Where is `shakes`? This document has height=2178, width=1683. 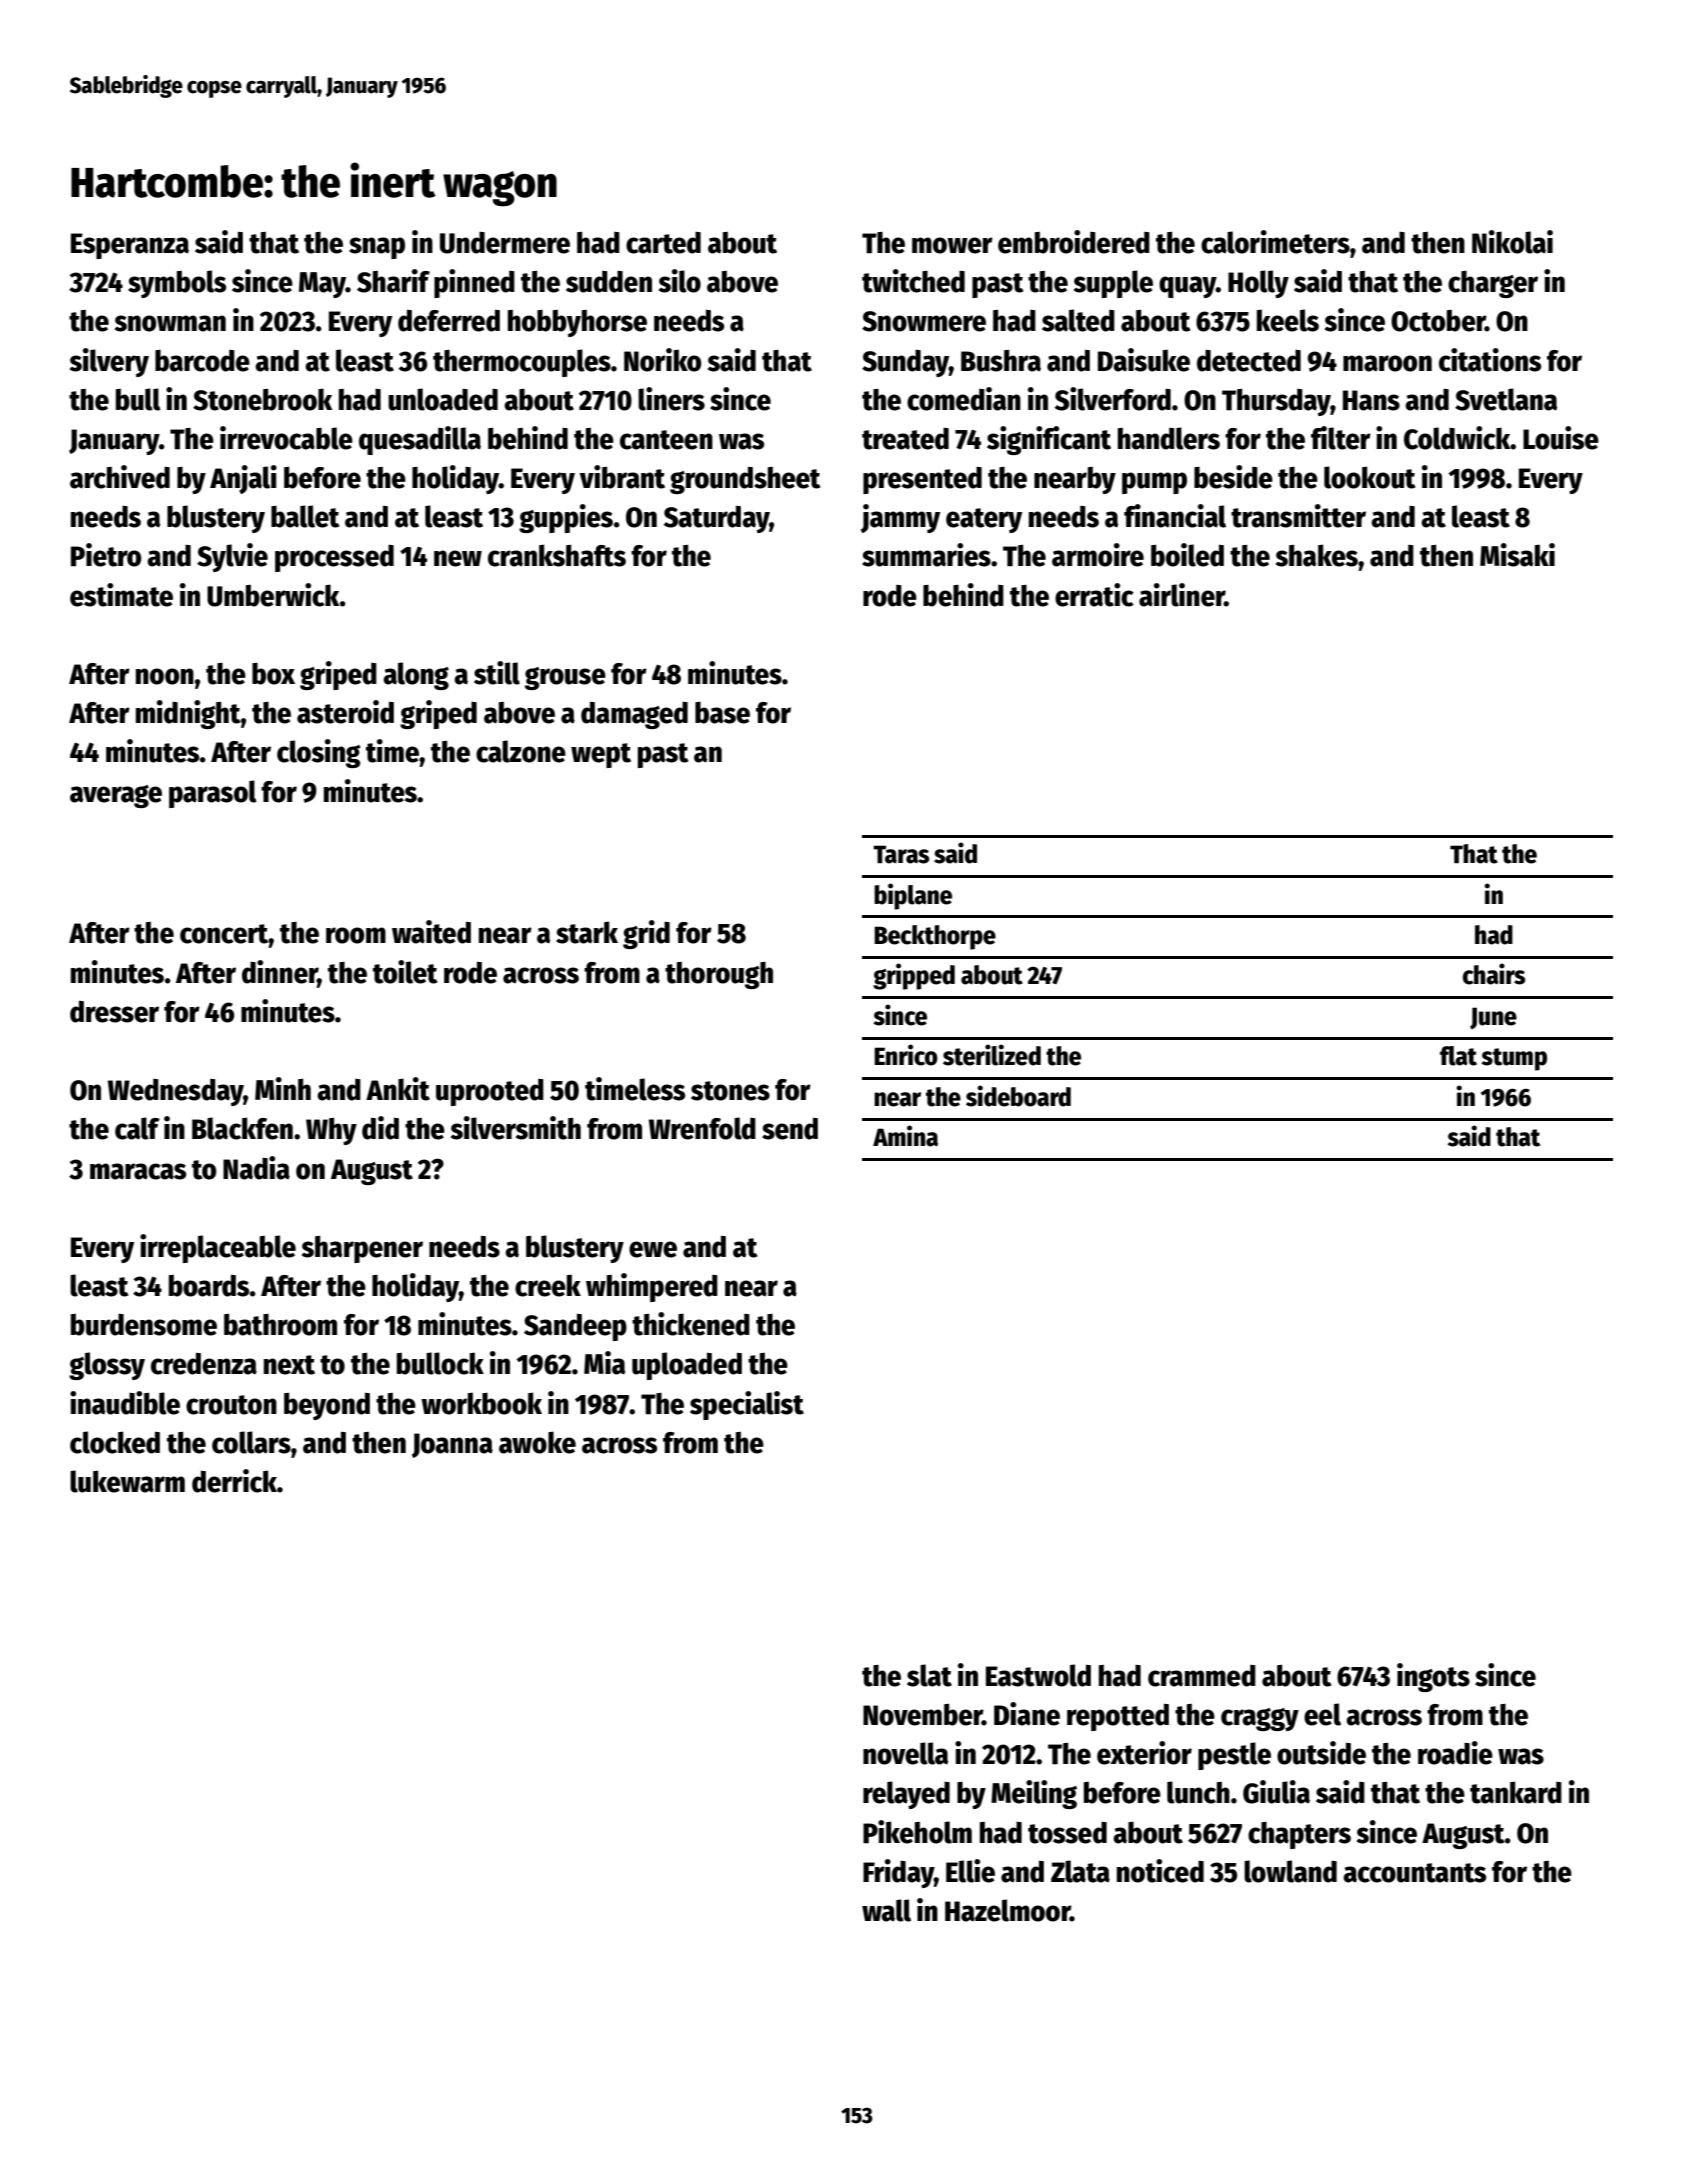
shakes is located at coordinates (1317, 555).
